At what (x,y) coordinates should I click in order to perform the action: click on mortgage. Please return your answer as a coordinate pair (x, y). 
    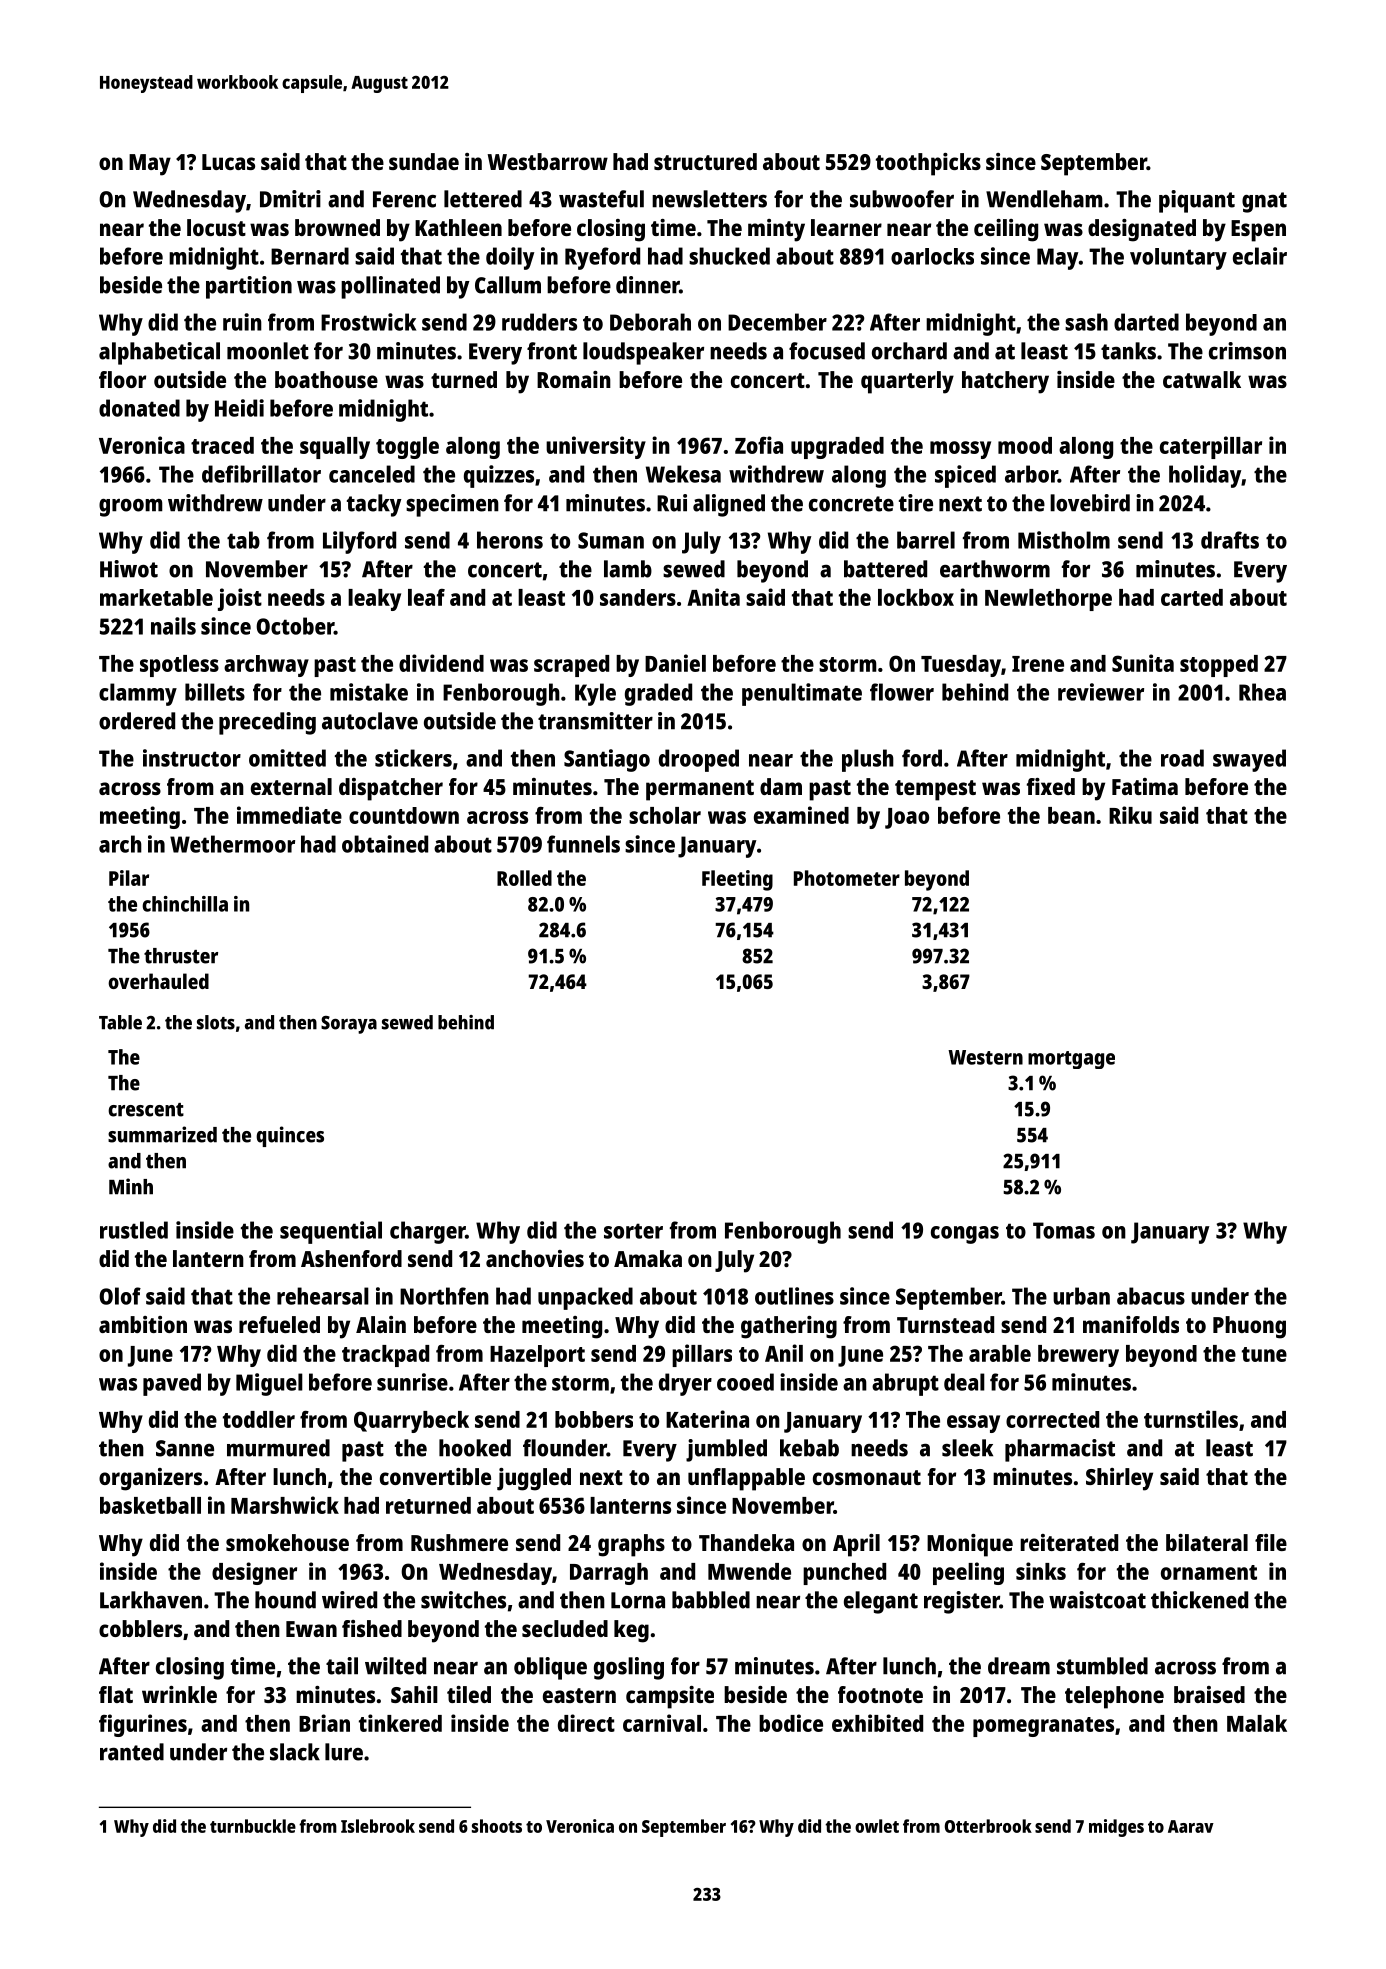
    Looking at the image, I should click on (1071, 1060).
